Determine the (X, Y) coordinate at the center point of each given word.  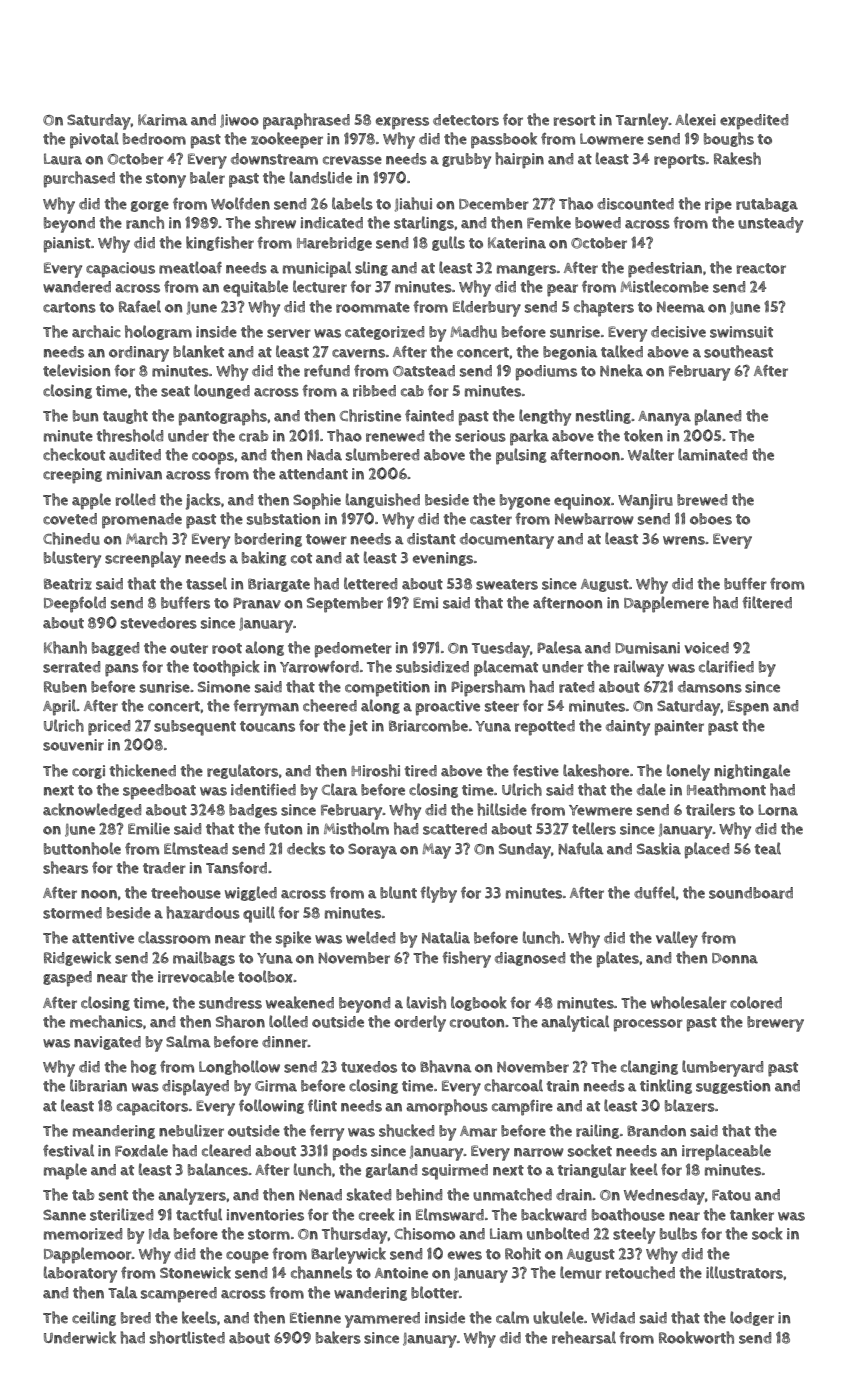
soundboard (751, 893)
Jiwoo (239, 121)
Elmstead (196, 848)
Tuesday (501, 650)
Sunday (525, 851)
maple (65, 1171)
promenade (142, 521)
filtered (767, 602)
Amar (478, 1131)
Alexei (695, 119)
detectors (466, 120)
